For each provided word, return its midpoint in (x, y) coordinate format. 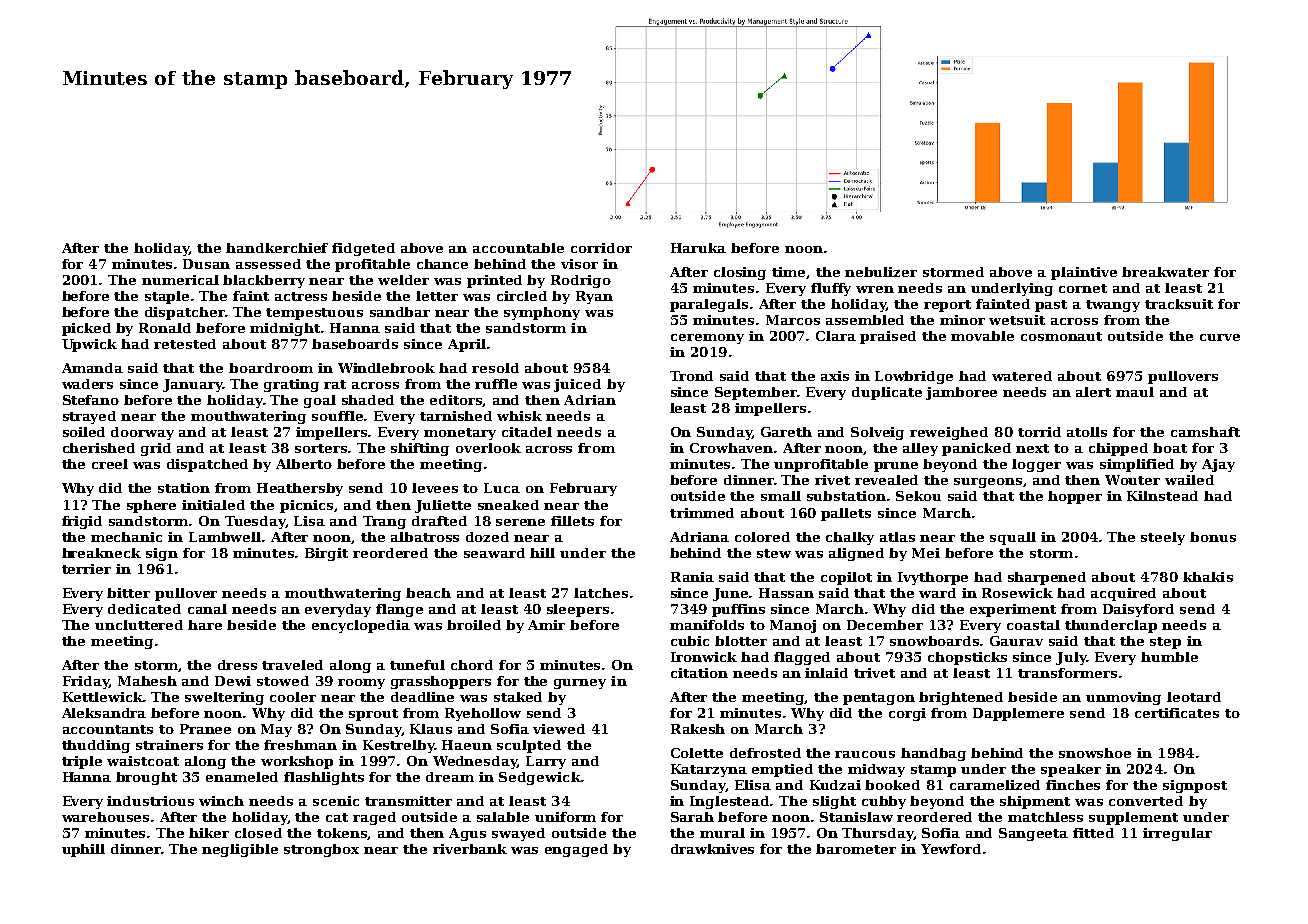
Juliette (443, 506)
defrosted (765, 753)
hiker (209, 833)
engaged (576, 850)
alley (920, 449)
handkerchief (277, 248)
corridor (601, 248)
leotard (1194, 697)
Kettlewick (103, 697)
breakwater (1165, 272)
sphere (151, 506)
